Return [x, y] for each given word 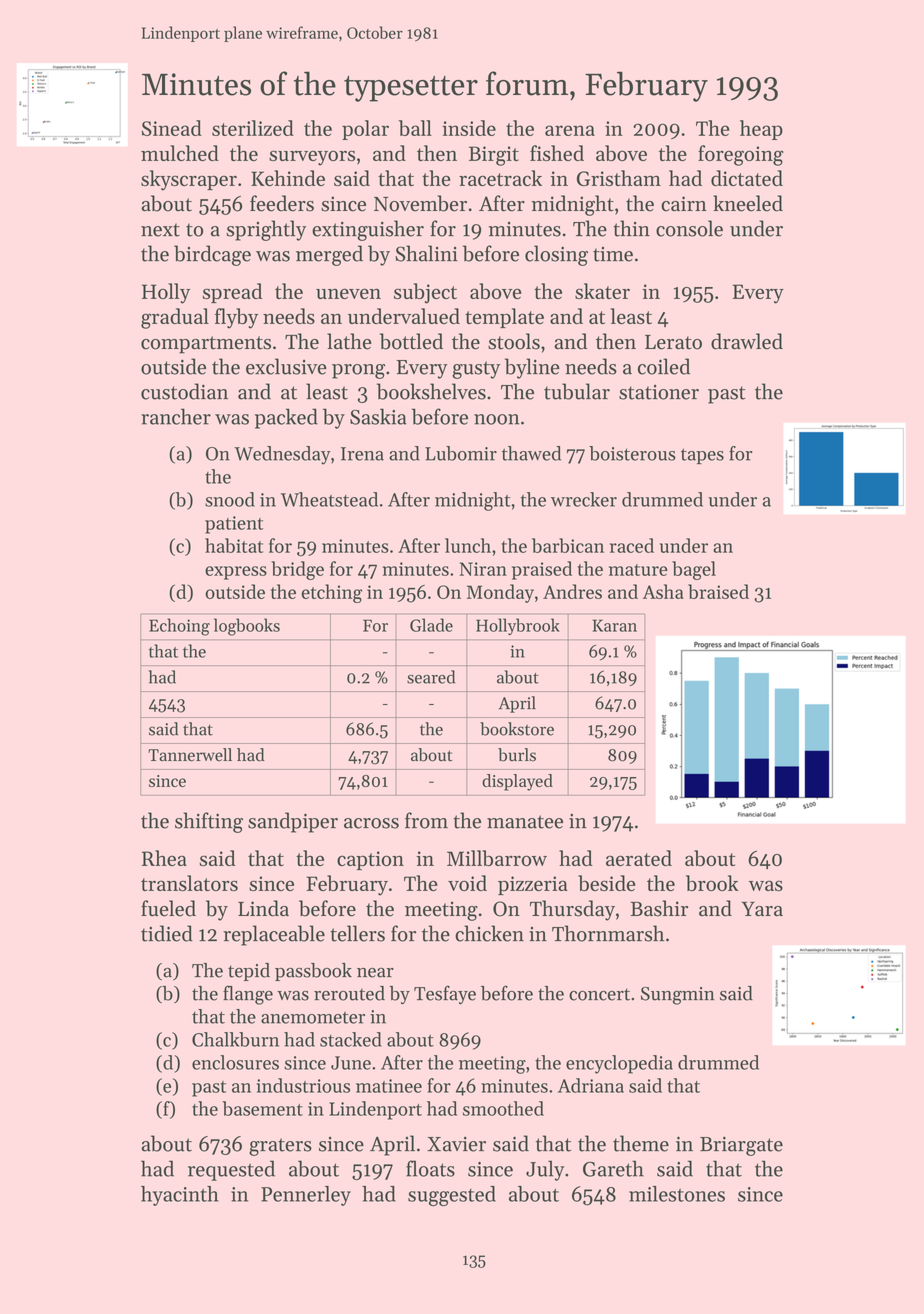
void [467, 883]
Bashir [659, 908]
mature [638, 570]
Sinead [172, 128]
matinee [389, 1086]
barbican [568, 545]
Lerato [673, 342]
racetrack [500, 178]
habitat [234, 545]
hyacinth [180, 1196]
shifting [209, 822]
